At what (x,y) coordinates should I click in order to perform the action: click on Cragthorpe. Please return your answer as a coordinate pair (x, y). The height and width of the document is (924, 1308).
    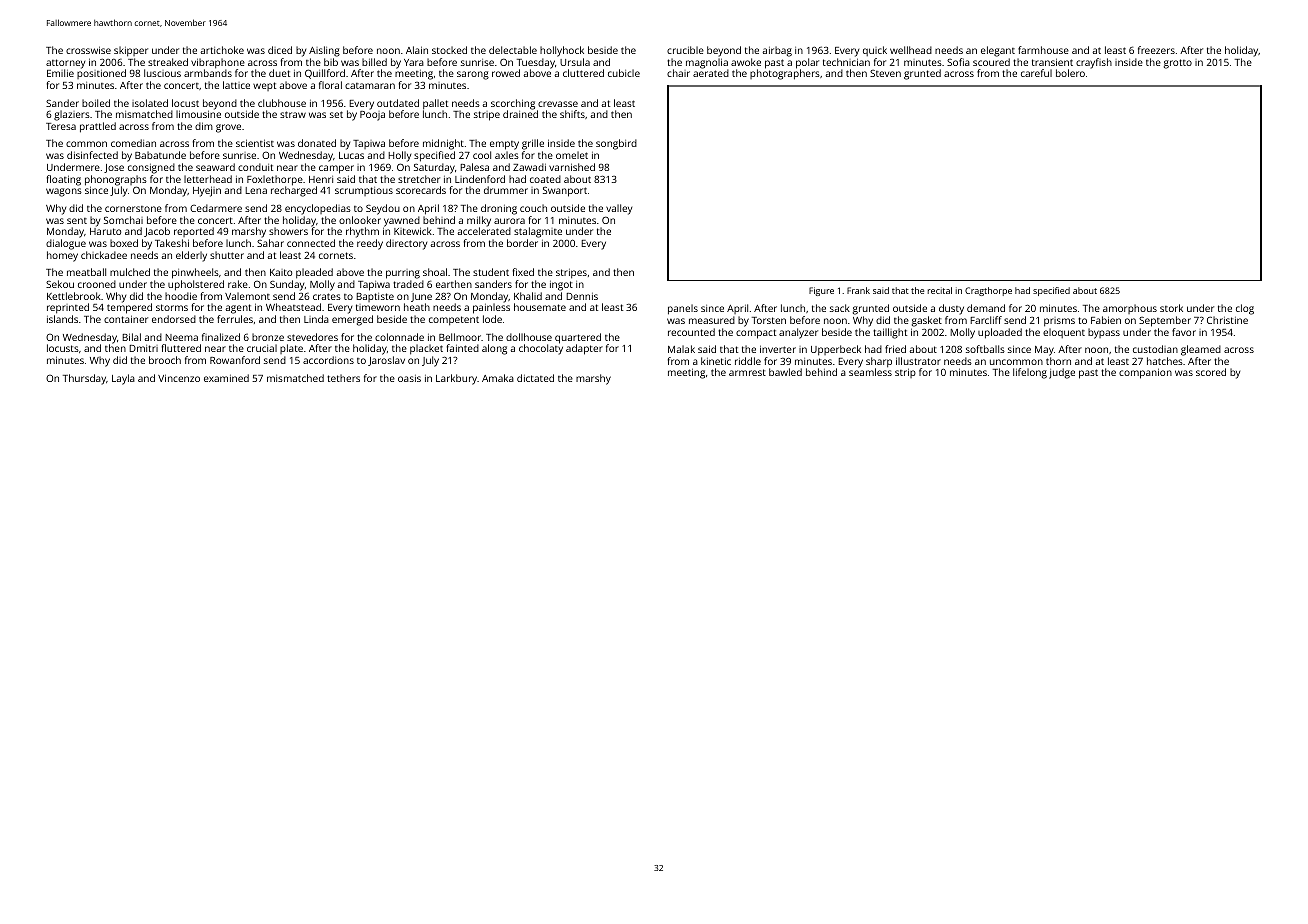
    Looking at the image, I should click on (988, 291).
